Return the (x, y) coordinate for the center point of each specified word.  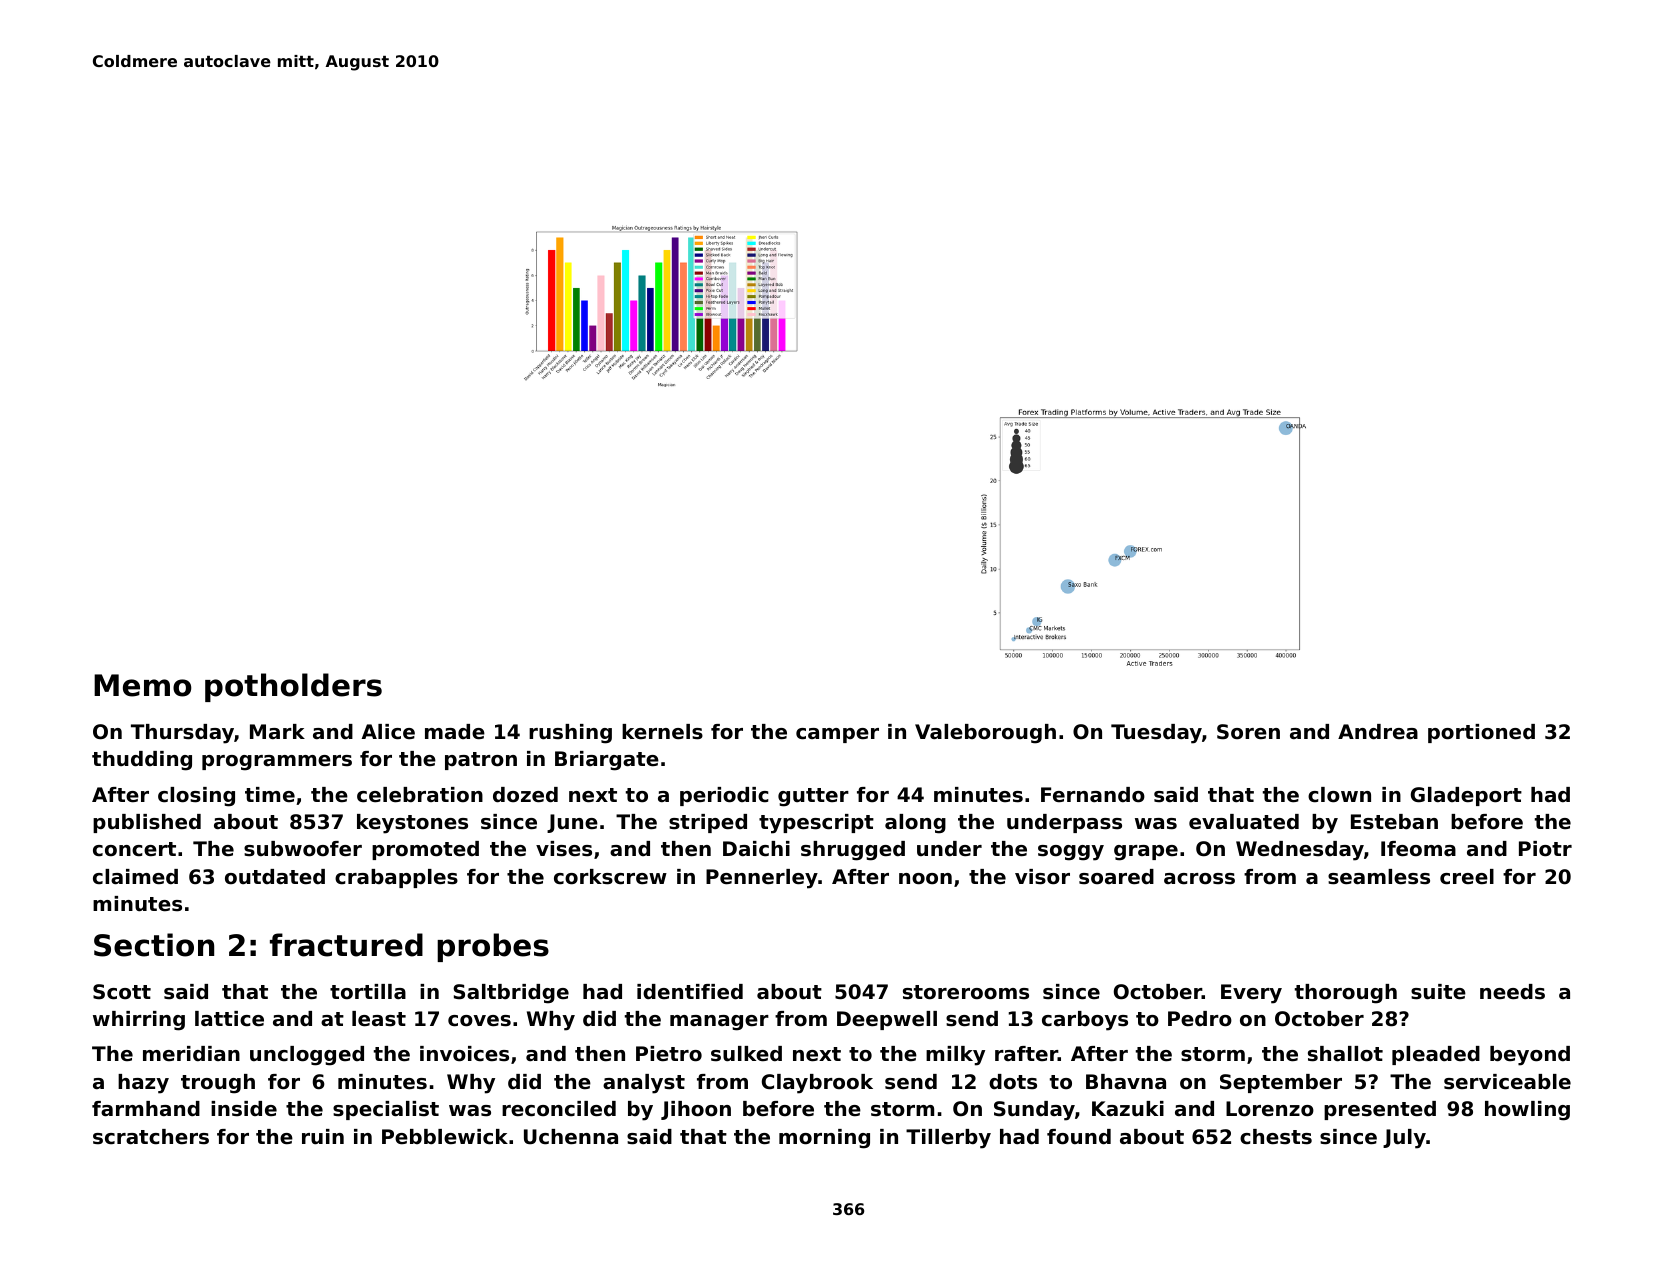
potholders (293, 687)
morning (824, 1139)
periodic (724, 796)
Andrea (1378, 732)
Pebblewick (445, 1137)
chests (1276, 1137)
